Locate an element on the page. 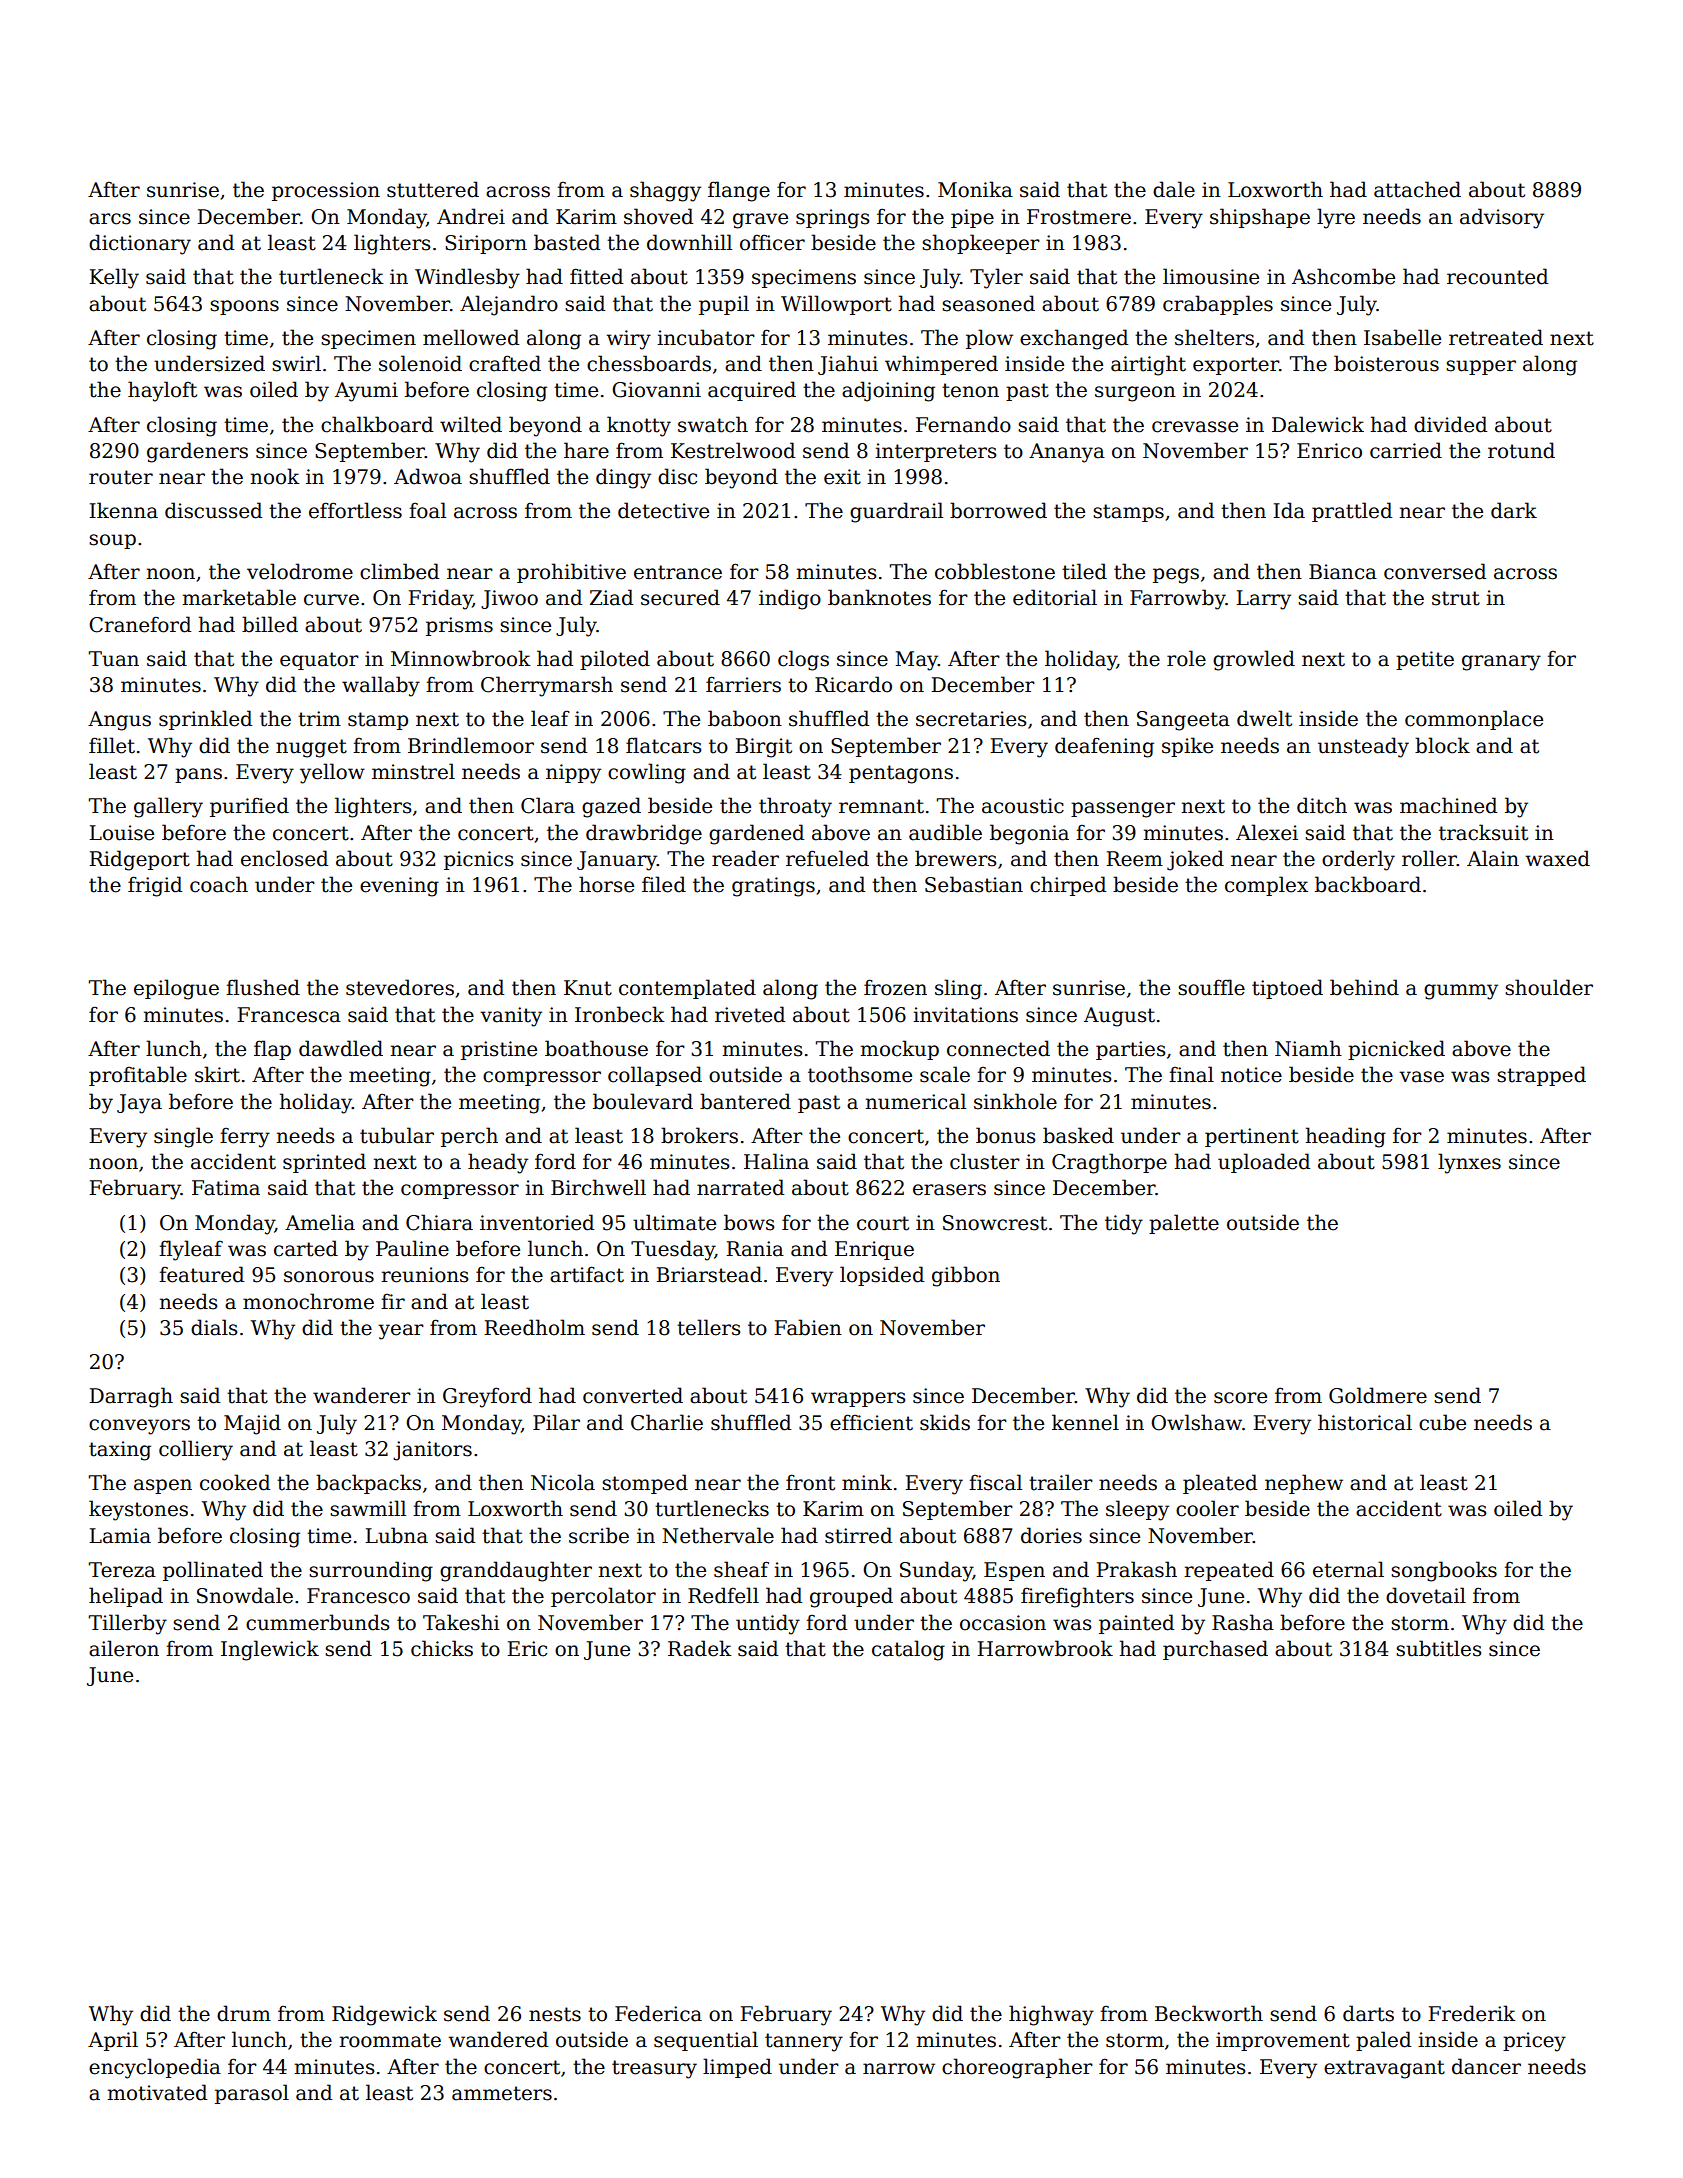 Image resolution: width=1683 pixels, height=2178 pixels. Ridgewick is located at coordinates (384, 2015).
